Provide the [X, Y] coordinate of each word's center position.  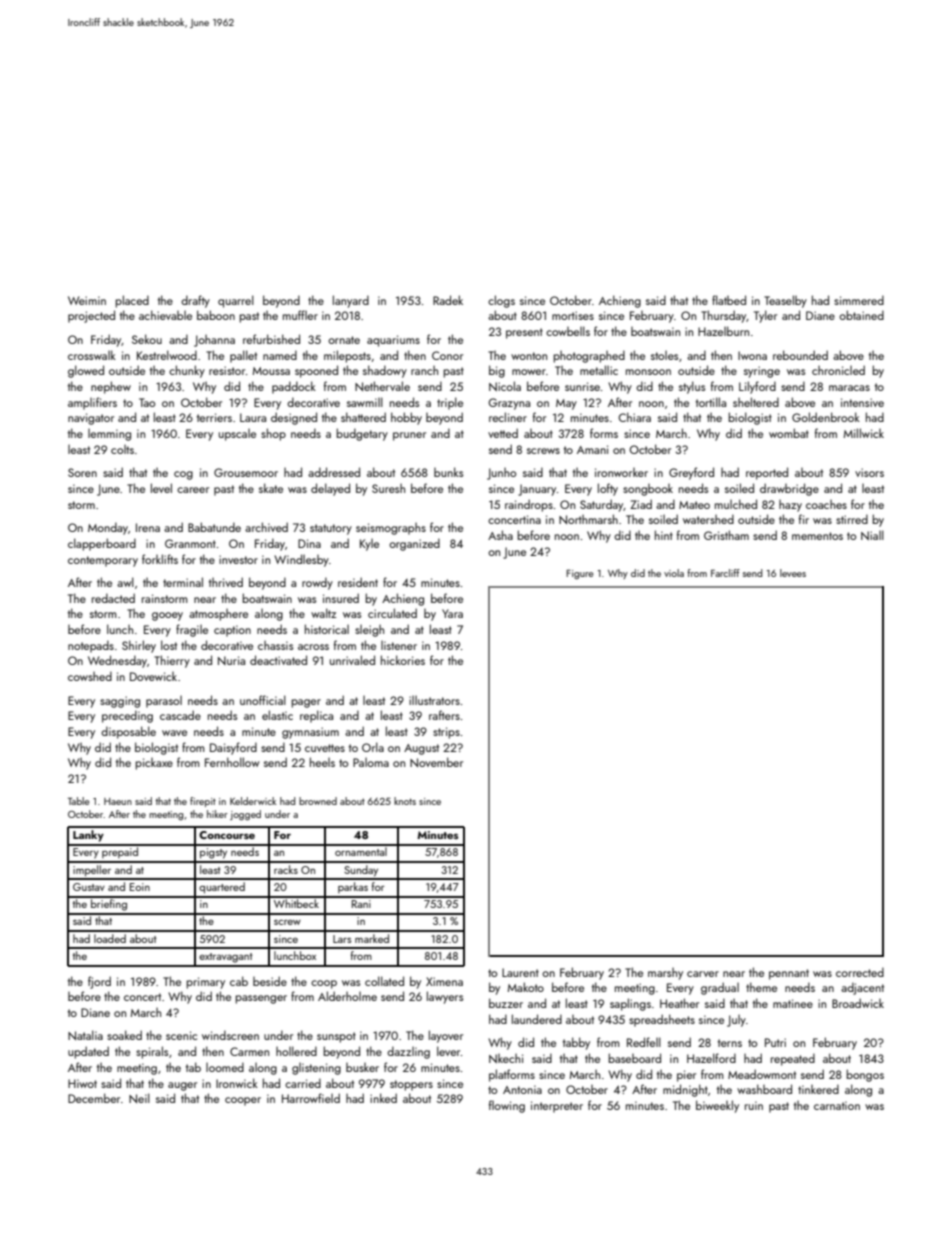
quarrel [236, 301]
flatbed [729, 300]
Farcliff [725, 573]
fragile [192, 630]
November [436, 762]
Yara [452, 613]
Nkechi [506, 1058]
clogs [501, 301]
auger [182, 1086]
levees [793, 573]
